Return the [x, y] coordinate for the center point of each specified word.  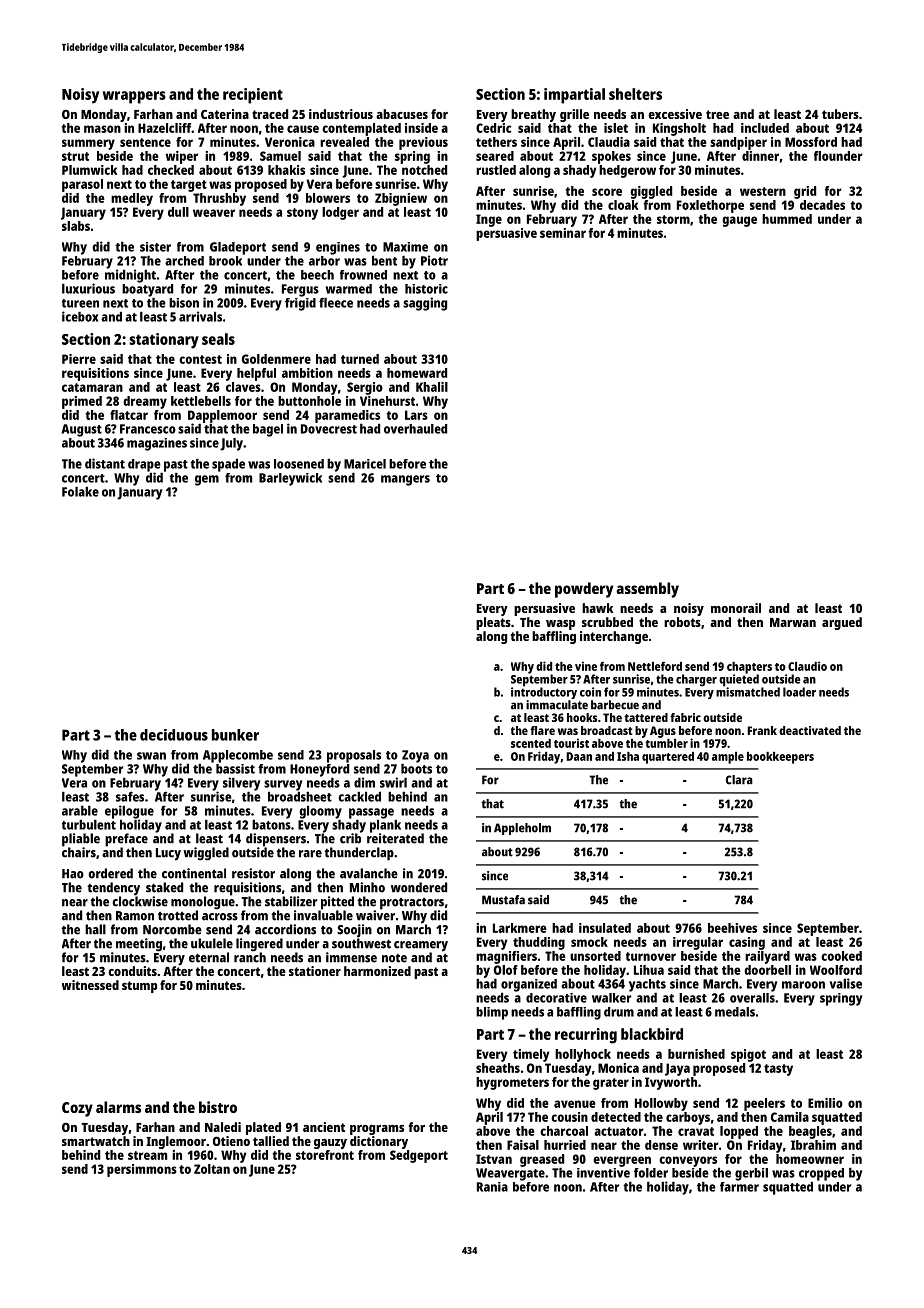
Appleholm [522, 829]
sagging [425, 304]
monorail [736, 608]
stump [139, 987]
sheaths [498, 1068]
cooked [841, 956]
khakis [286, 170]
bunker [235, 735]
